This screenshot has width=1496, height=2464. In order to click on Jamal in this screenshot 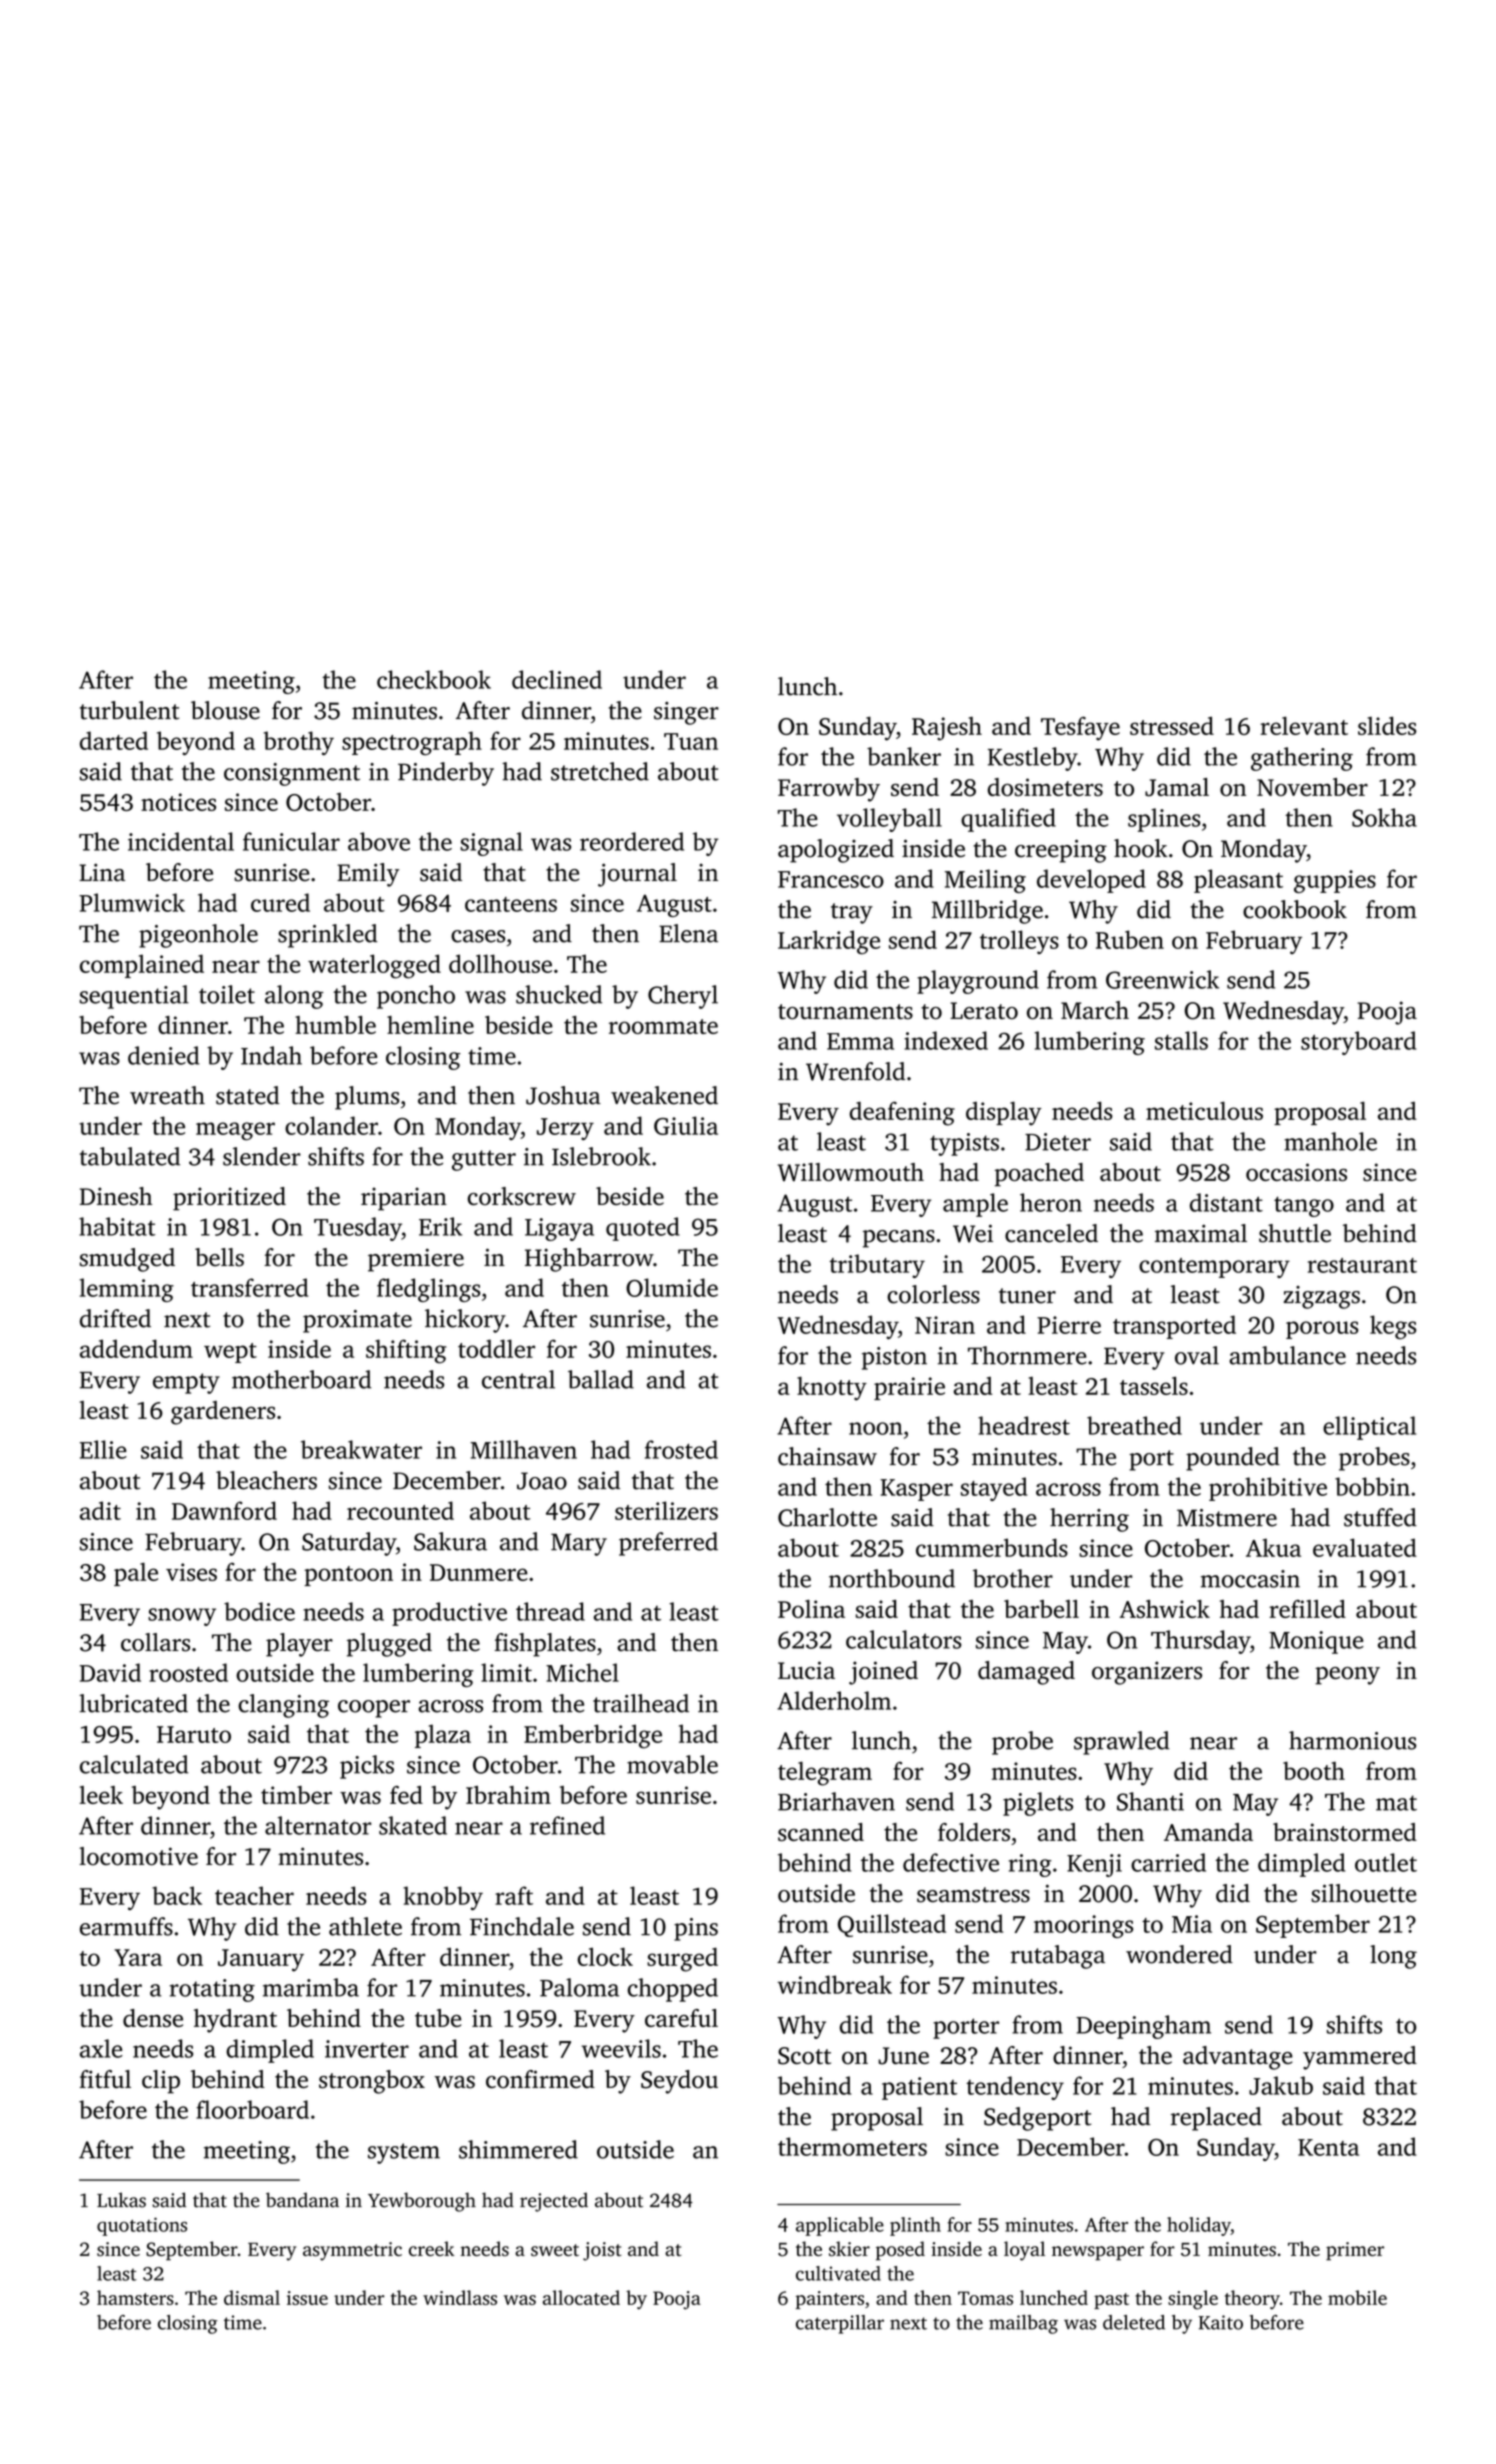, I will do `click(1177, 787)`.
